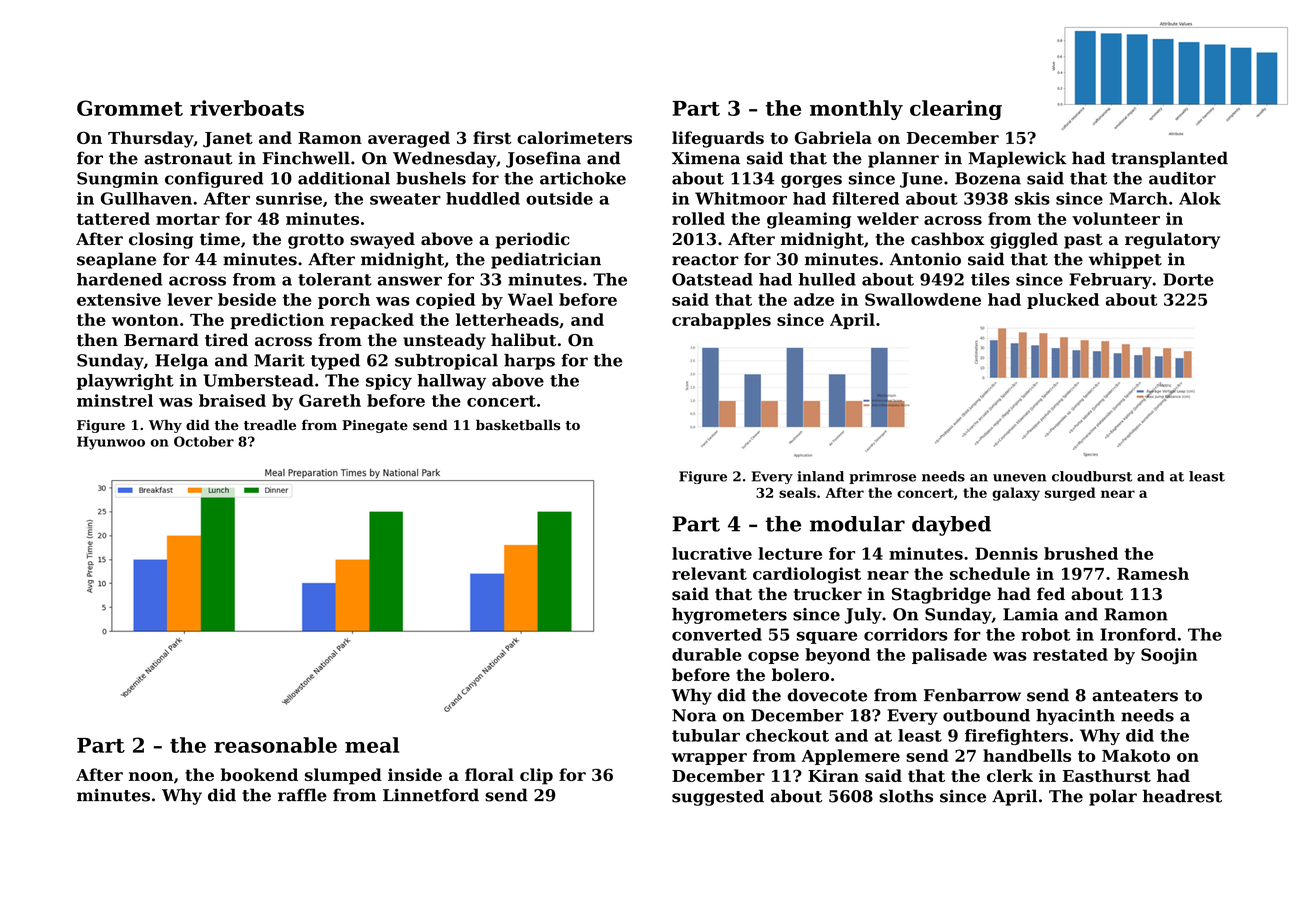 The width and height of the screenshot is (1308, 924). I want to click on clearing, so click(956, 110).
